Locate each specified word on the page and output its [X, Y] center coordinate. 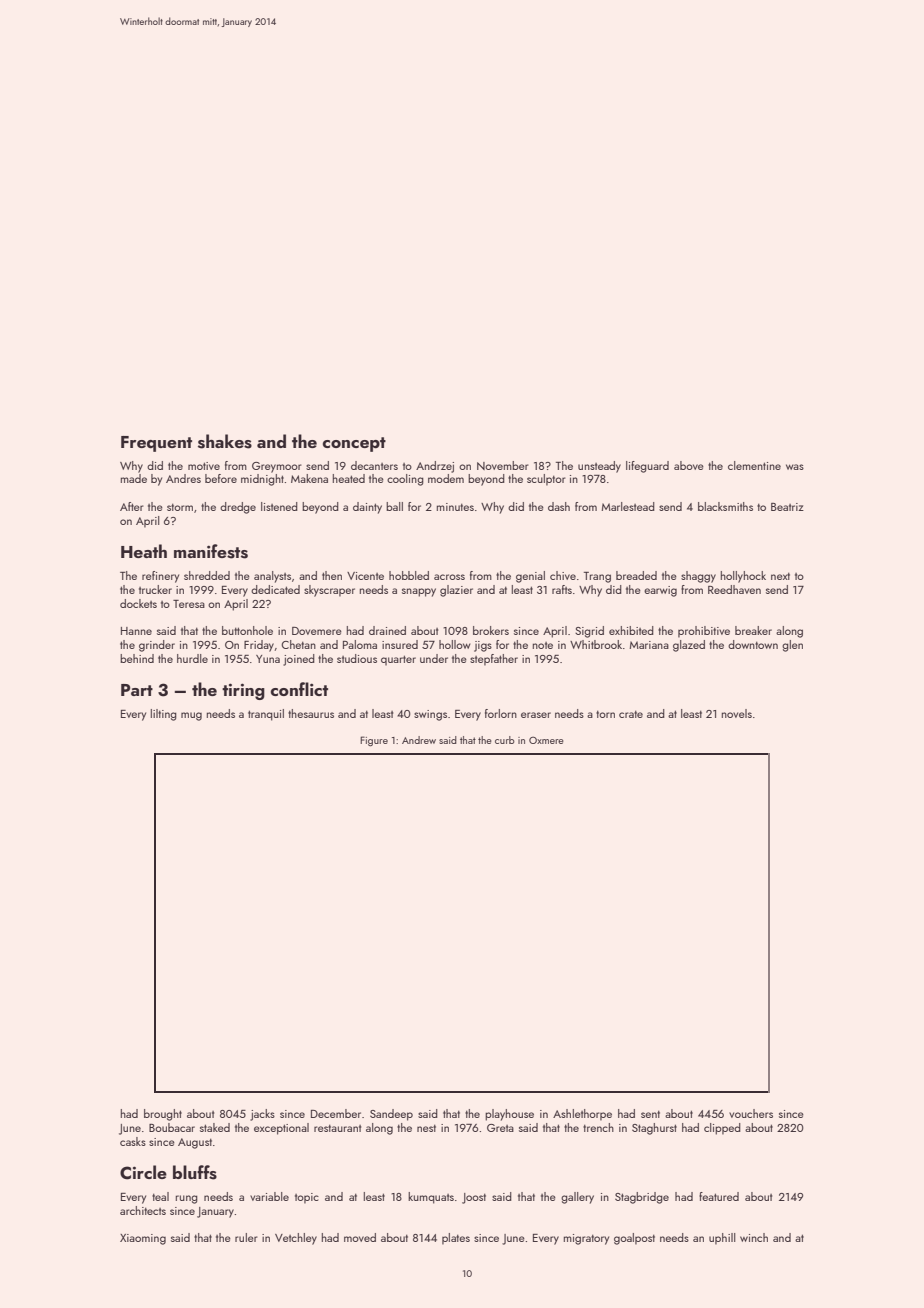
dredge [238, 508]
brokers [491, 630]
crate [631, 714]
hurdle [192, 658]
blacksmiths [725, 506]
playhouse [509, 1115]
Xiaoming [143, 1239]
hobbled [409, 575]
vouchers [751, 1113]
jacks [262, 1115]
